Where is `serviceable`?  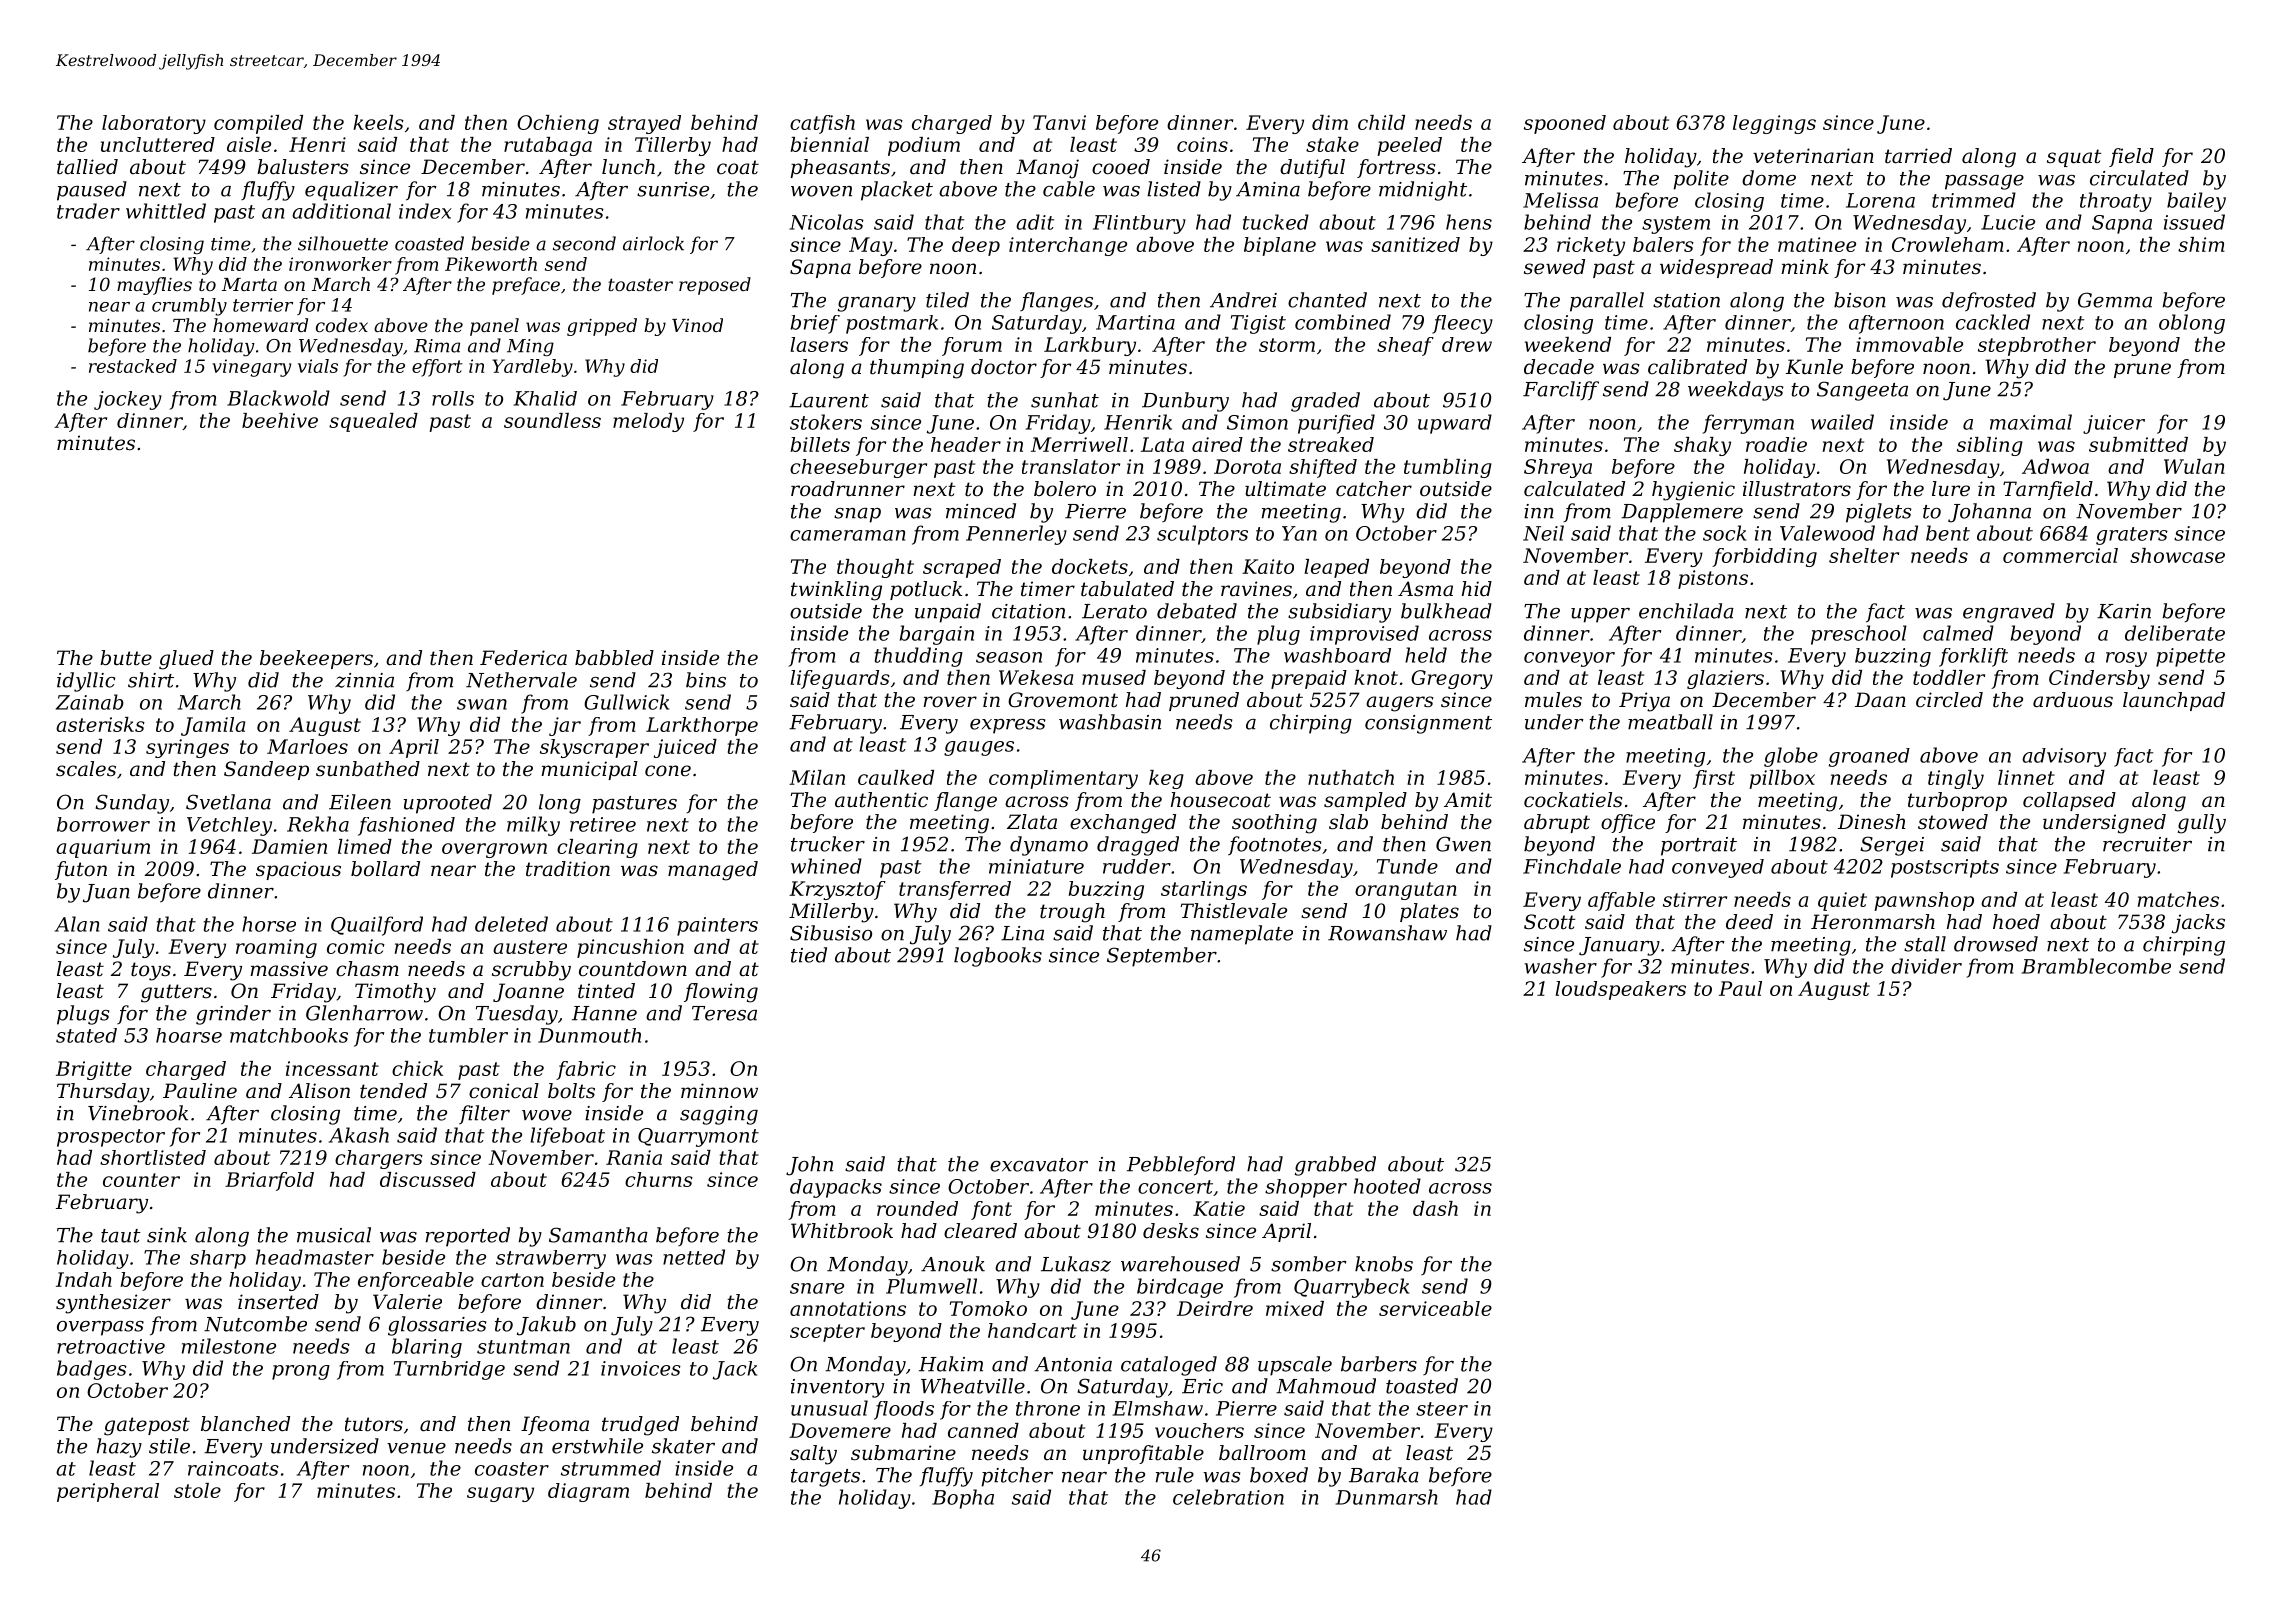 serviceable is located at coordinates (1435, 1308).
